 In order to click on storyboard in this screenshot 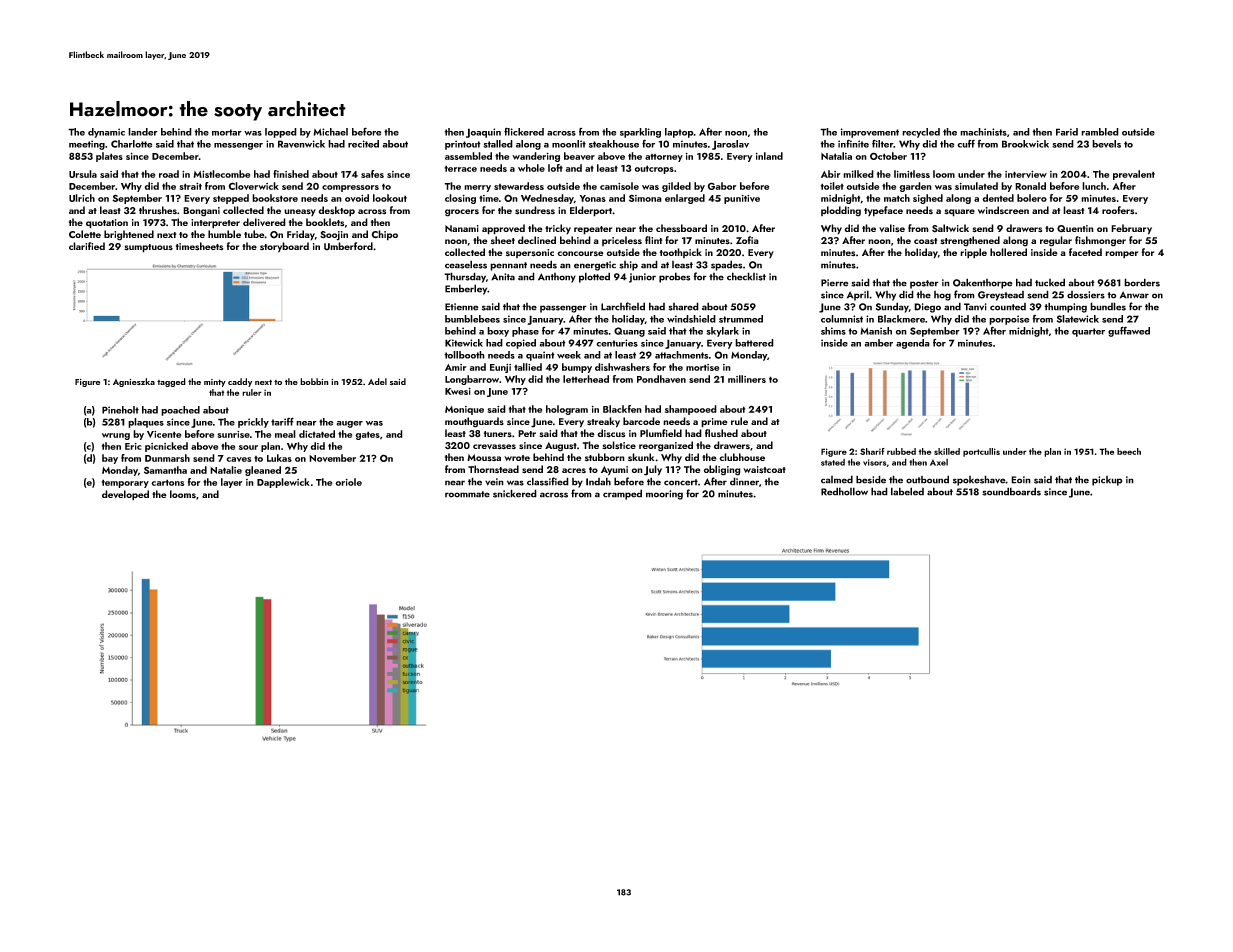, I will do `click(284, 247)`.
